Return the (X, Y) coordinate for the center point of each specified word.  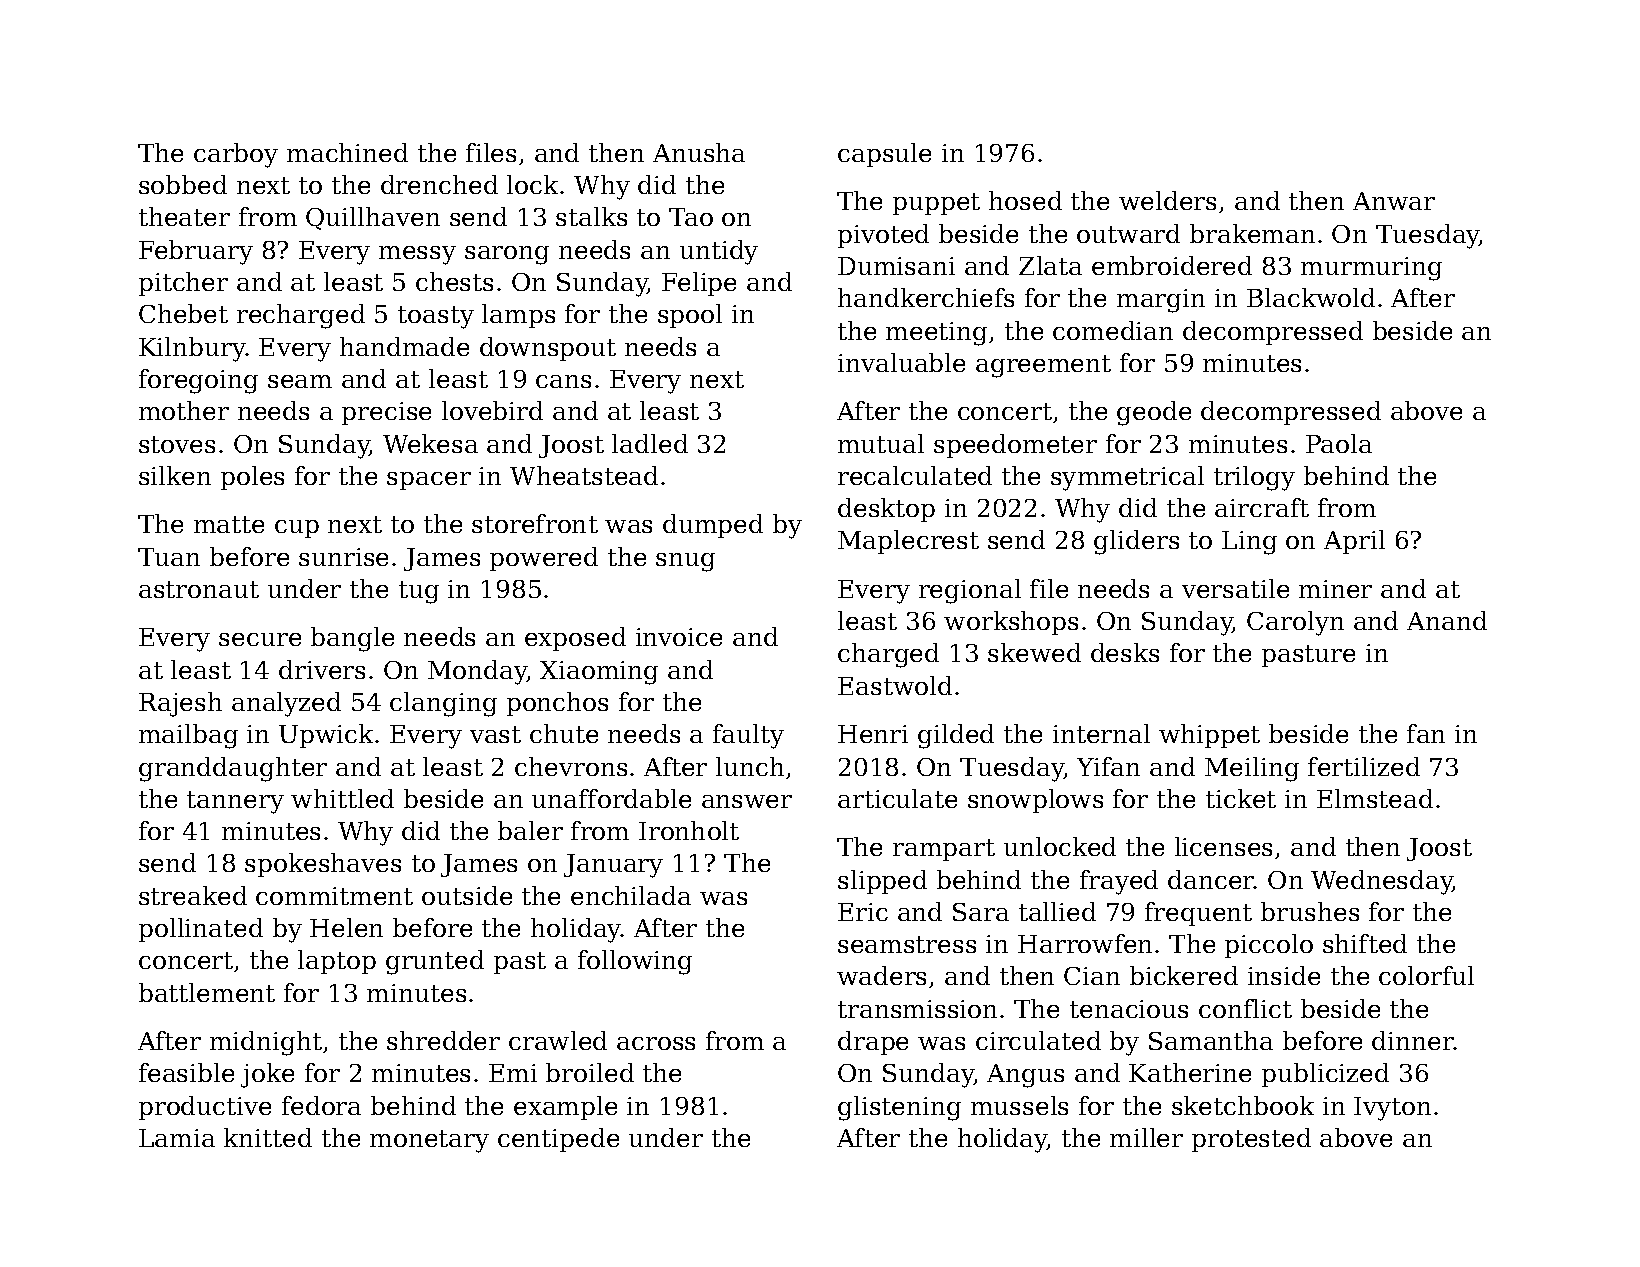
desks (1125, 652)
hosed (1025, 200)
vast (495, 734)
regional (970, 591)
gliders (1136, 542)
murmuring (1371, 269)
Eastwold (895, 685)
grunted (435, 962)
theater (184, 216)
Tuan (169, 557)
